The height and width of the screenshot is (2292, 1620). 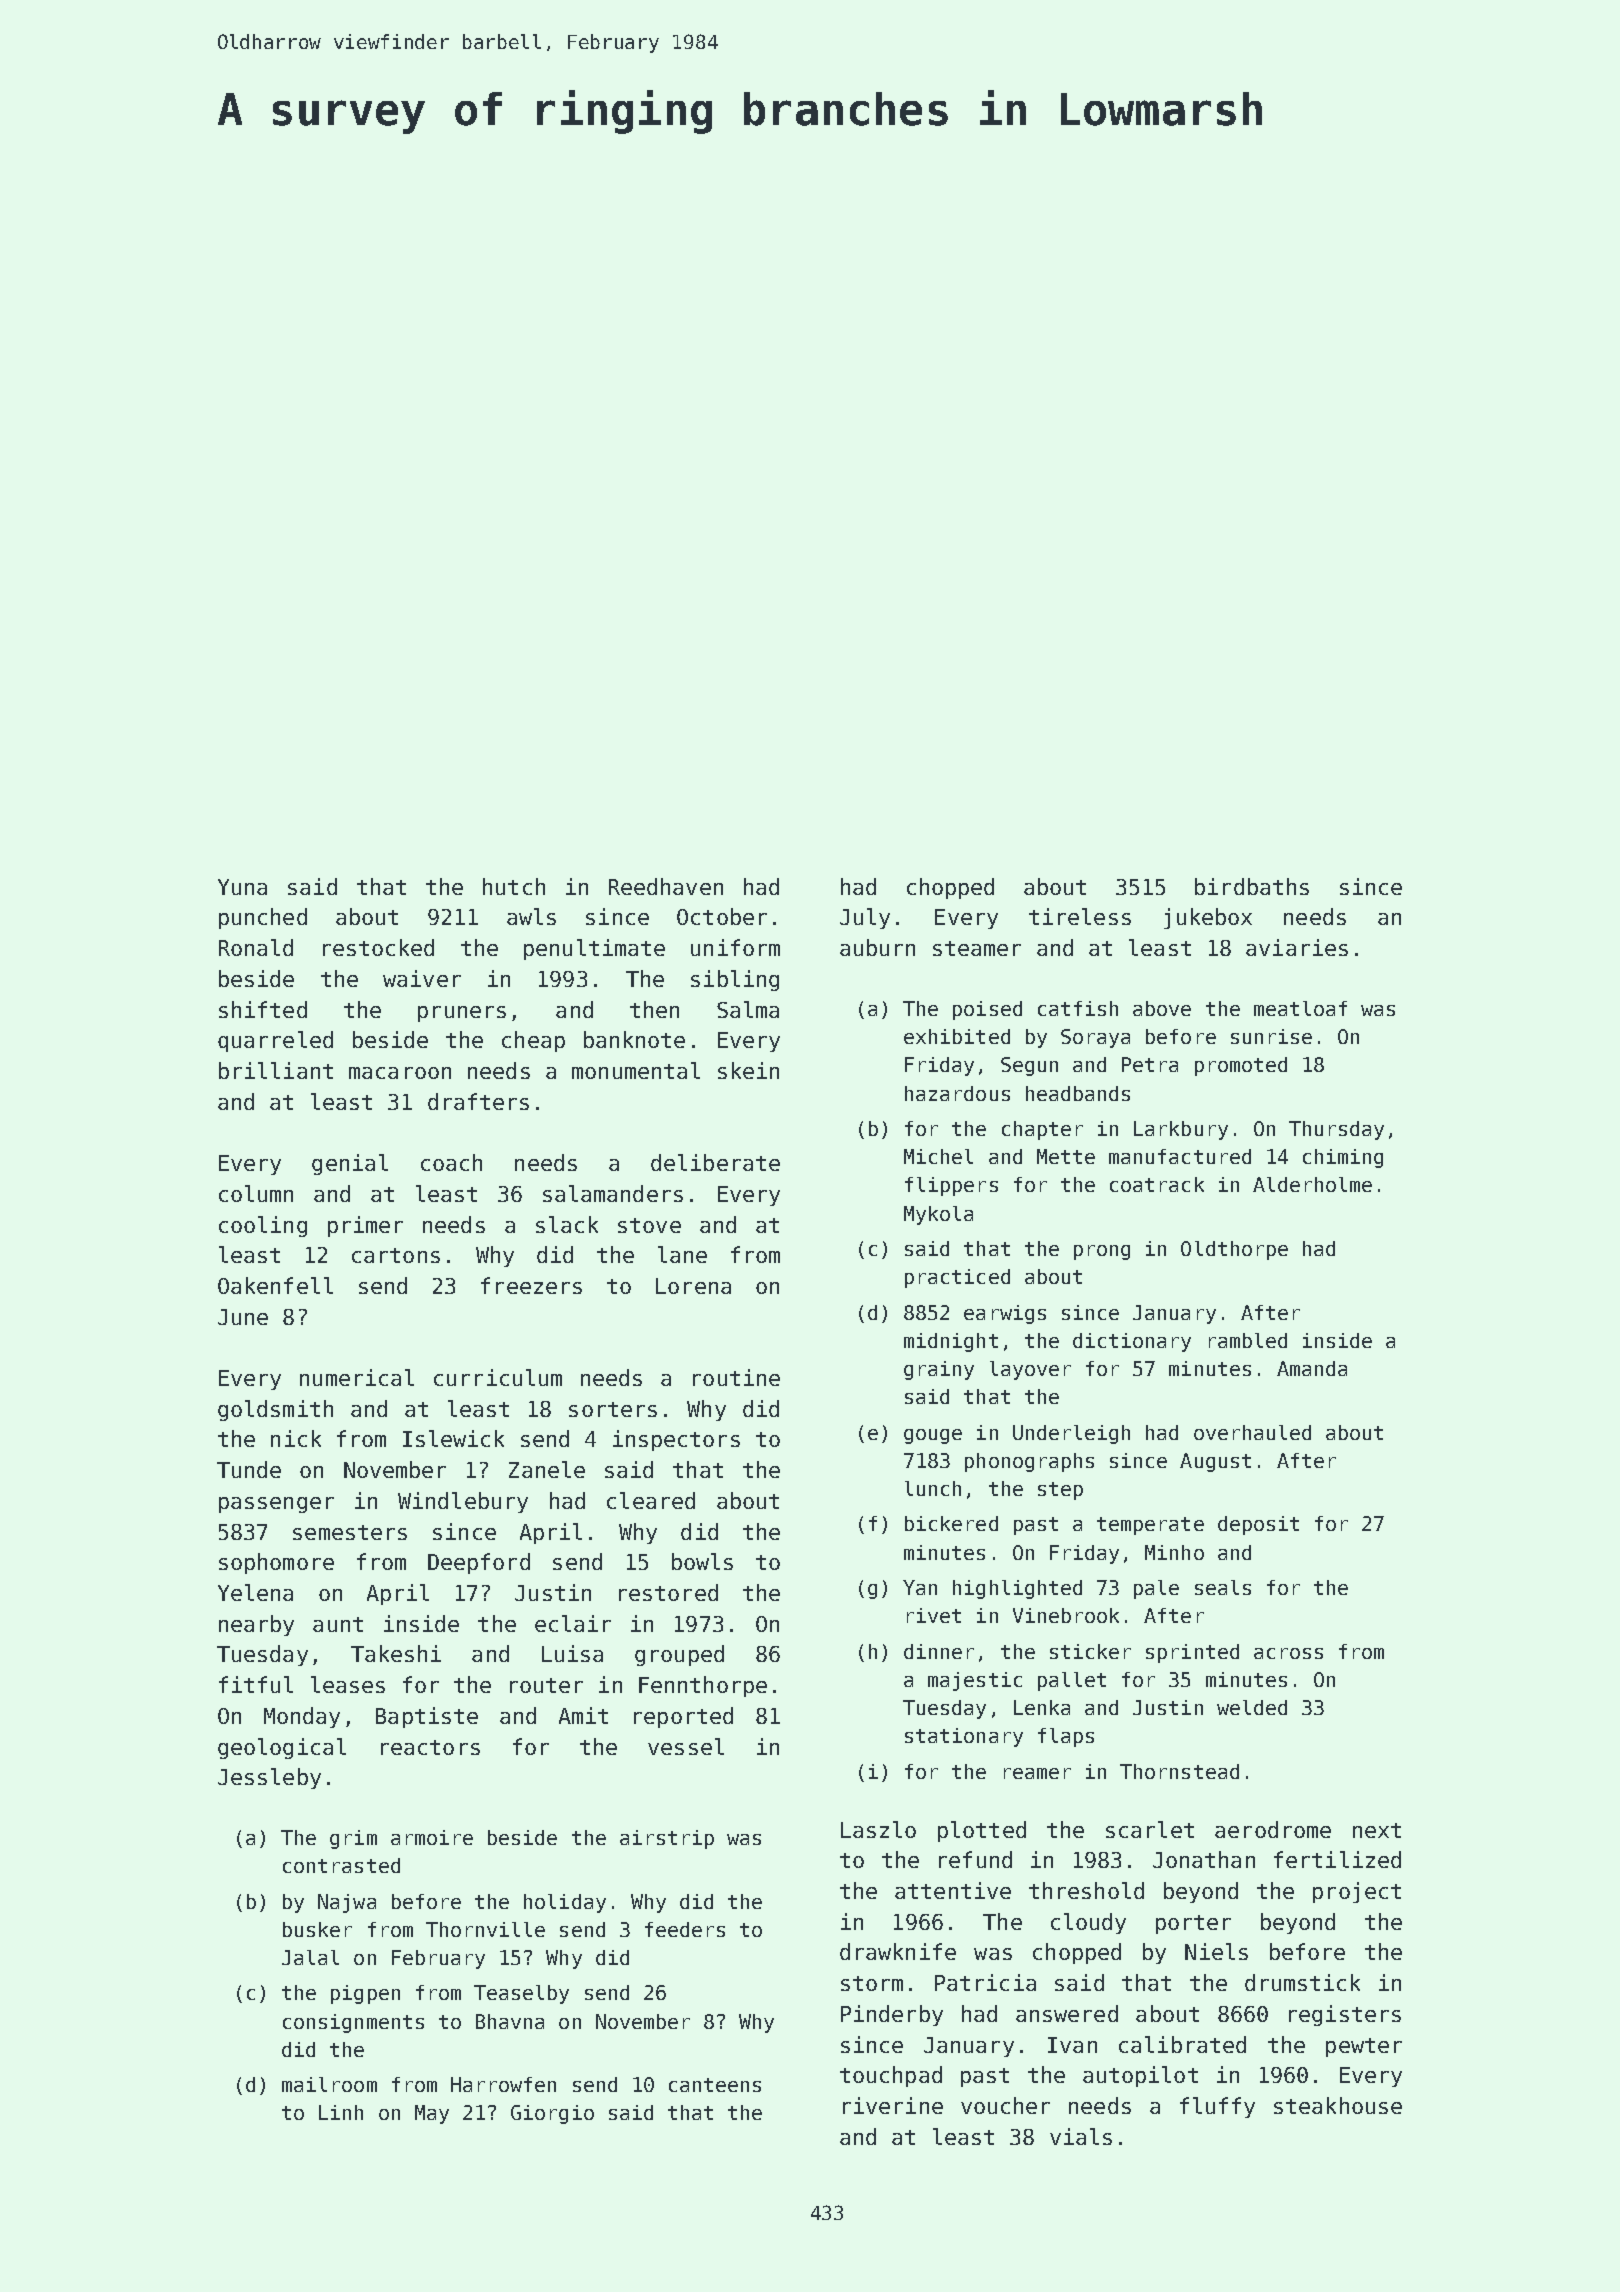 What do you see at coordinates (242, 887) in the screenshot?
I see `Yuna` at bounding box center [242, 887].
